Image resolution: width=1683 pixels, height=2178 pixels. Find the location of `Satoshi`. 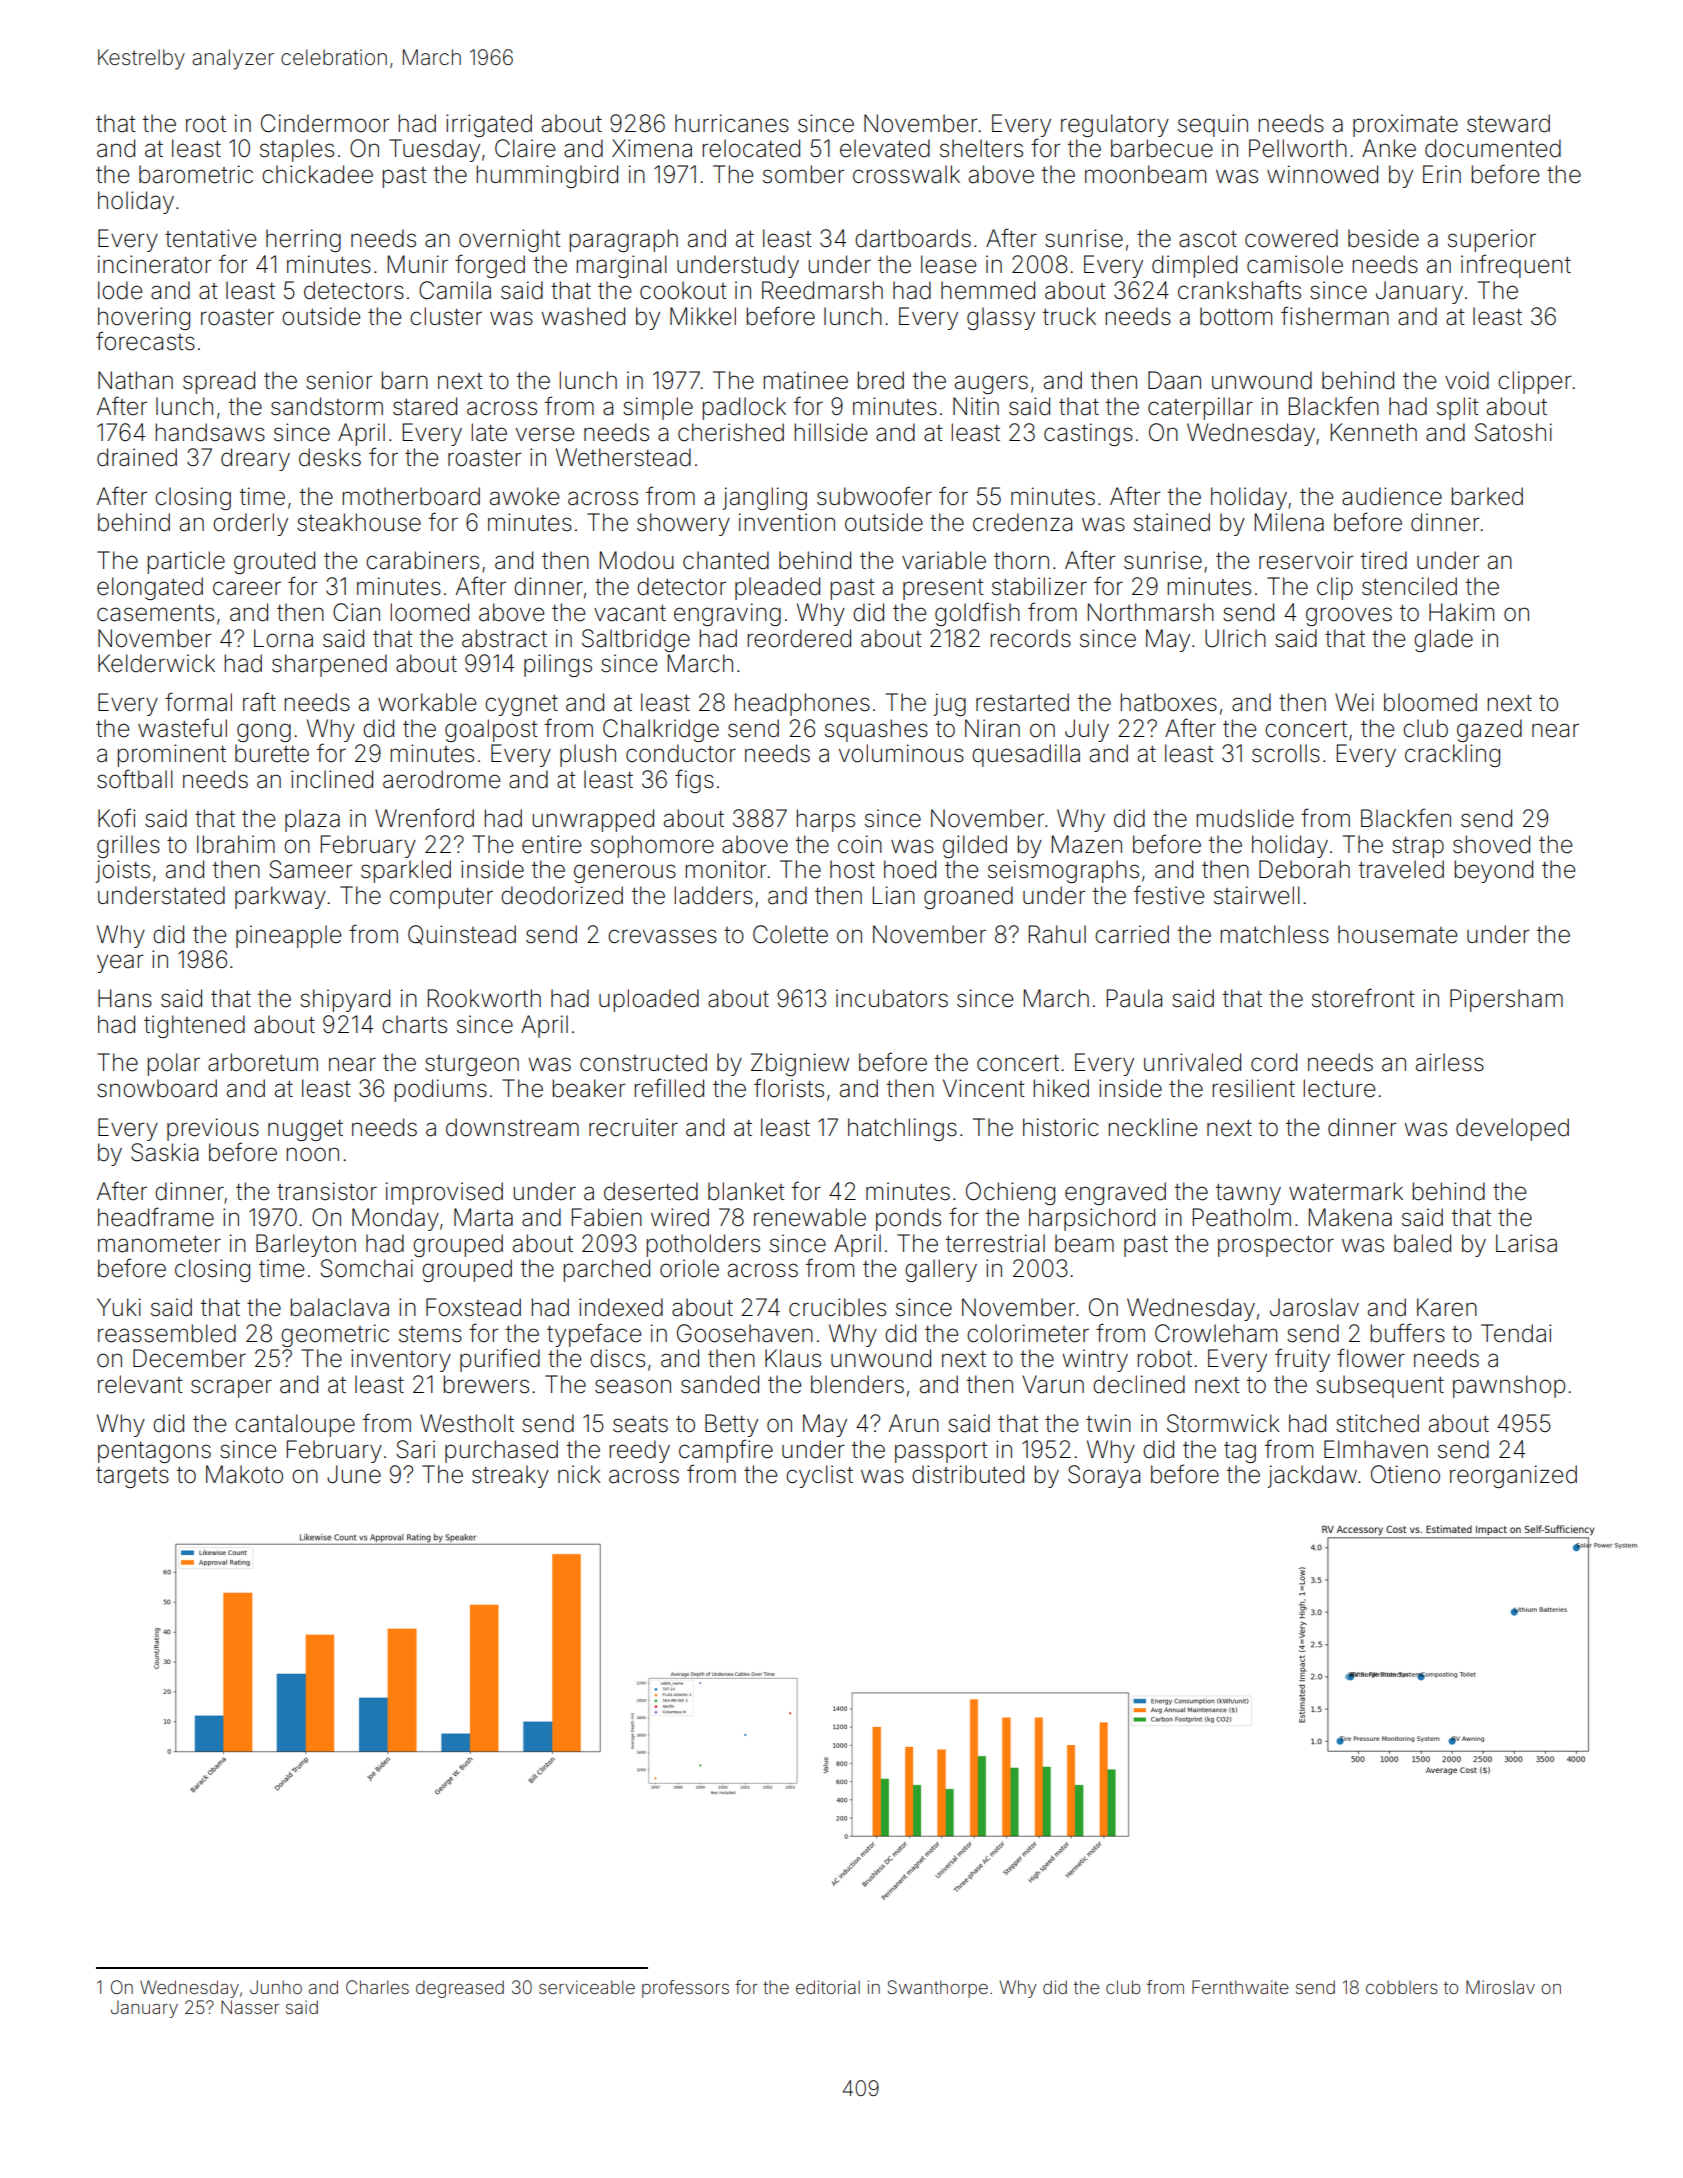

Satoshi is located at coordinates (1513, 432).
